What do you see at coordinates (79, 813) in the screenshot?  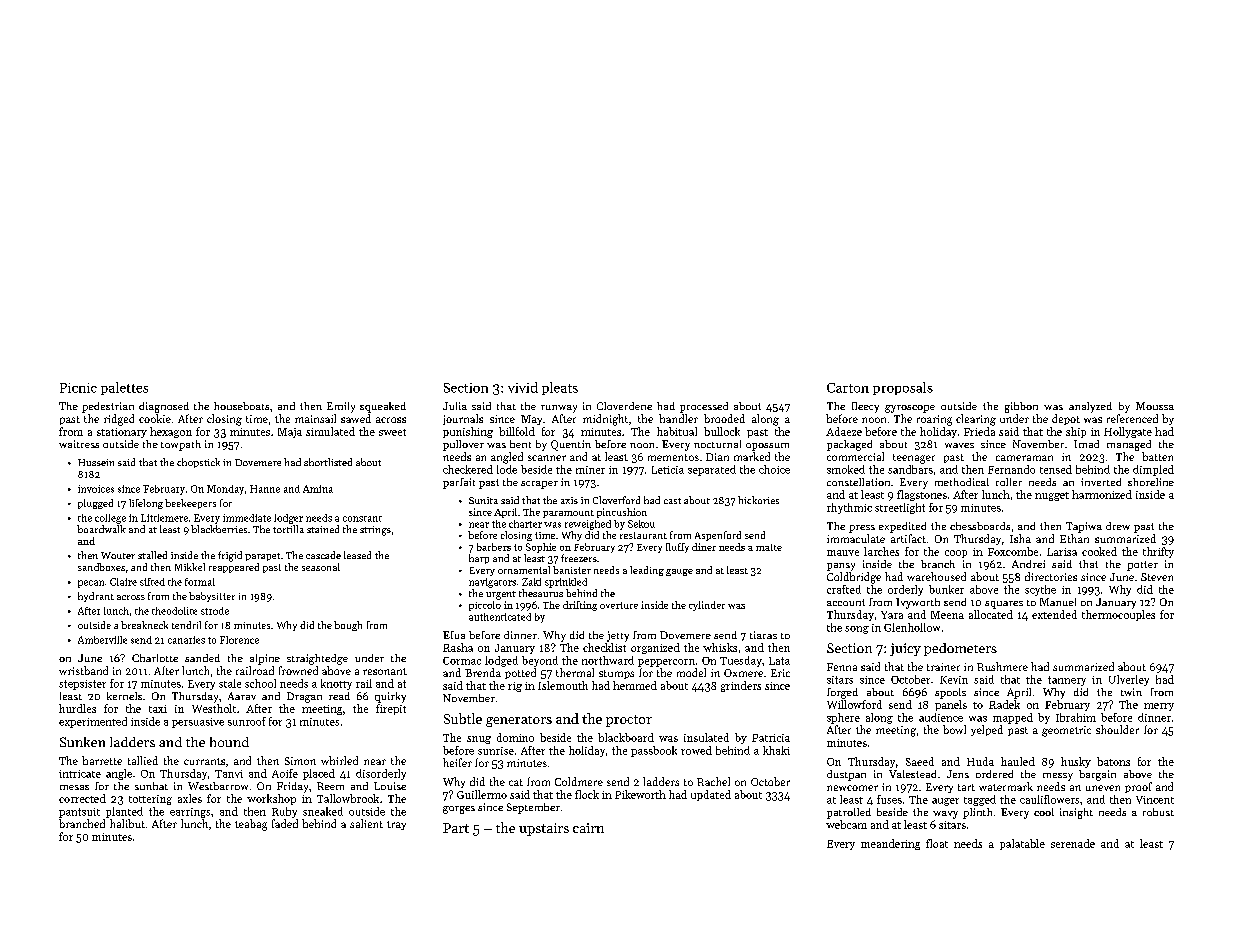 I see `pantsuit` at bounding box center [79, 813].
